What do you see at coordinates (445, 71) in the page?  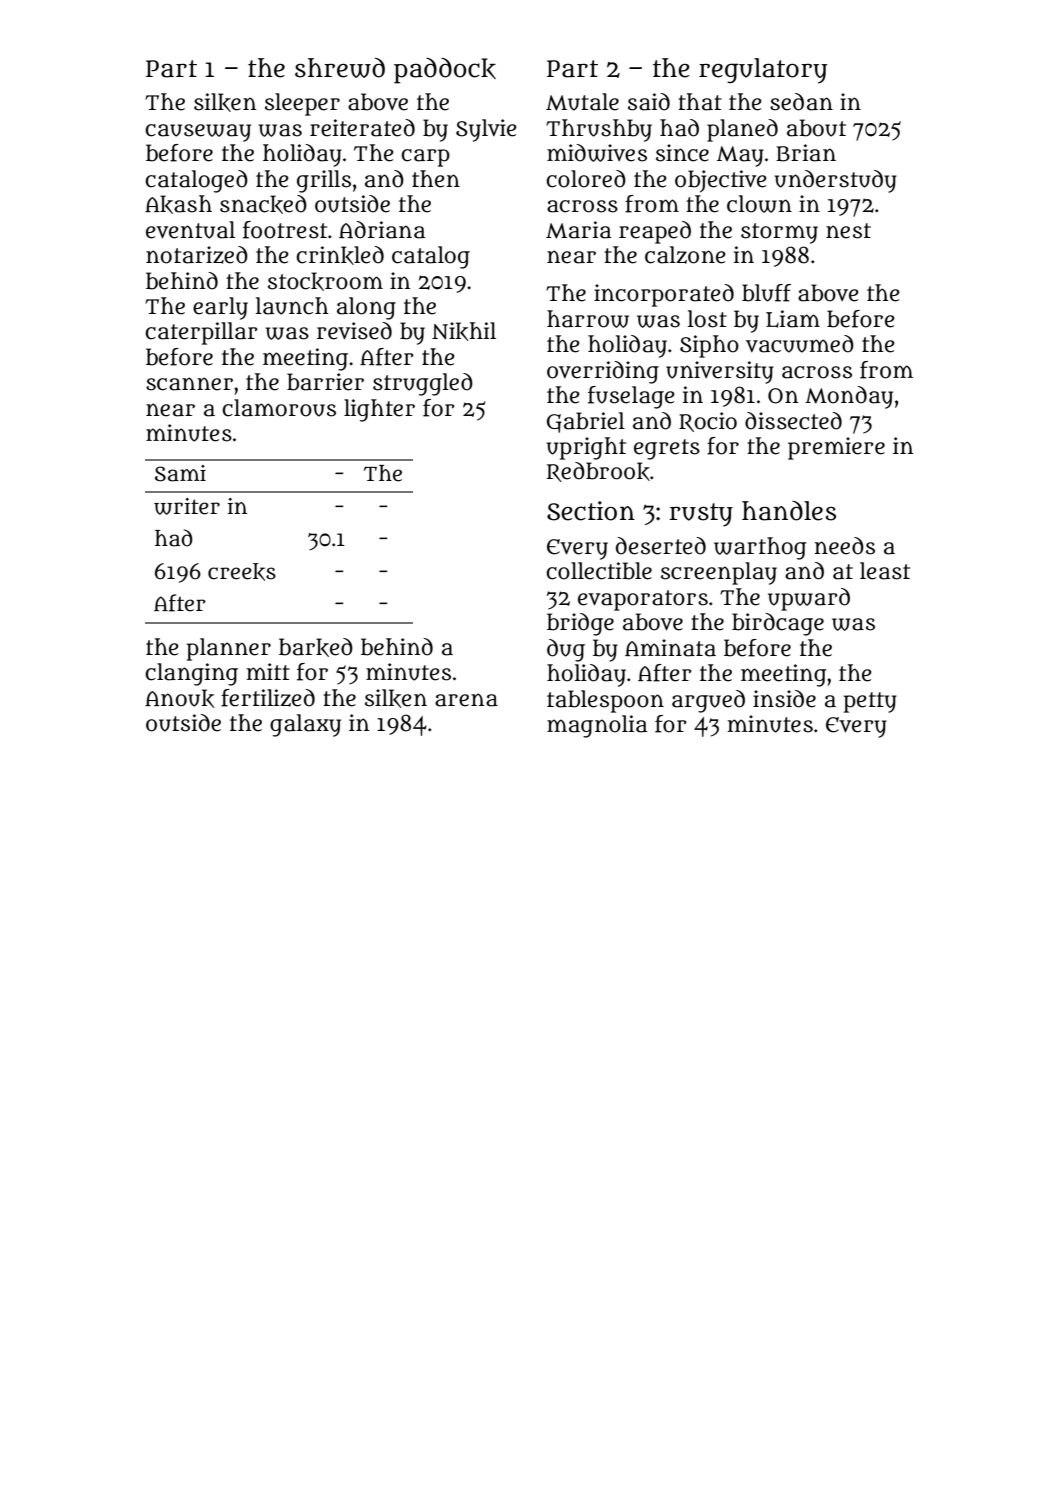 I see `paddock` at bounding box center [445, 71].
